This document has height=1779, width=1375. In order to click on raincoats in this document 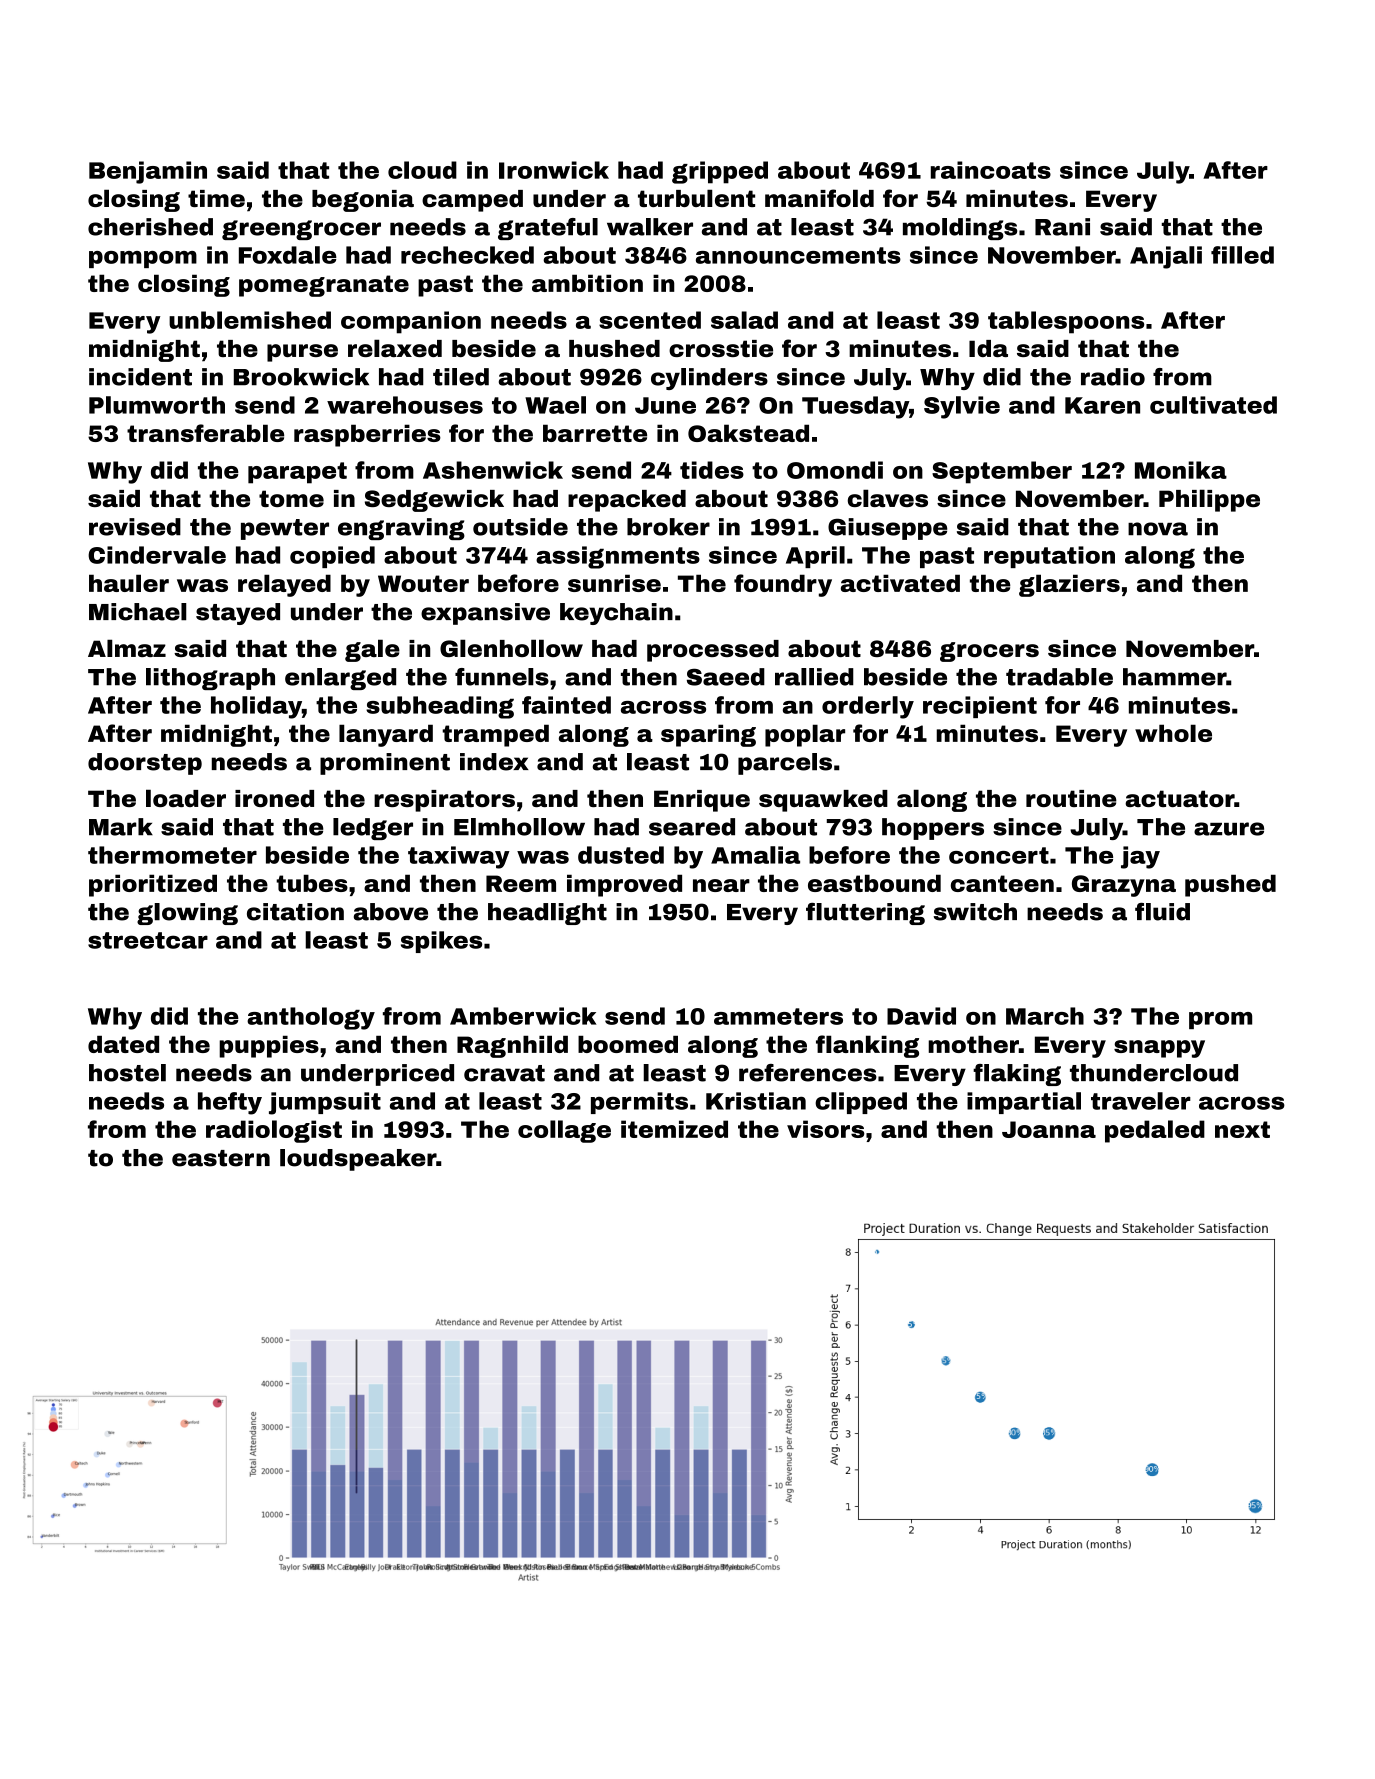, I will do `click(991, 170)`.
